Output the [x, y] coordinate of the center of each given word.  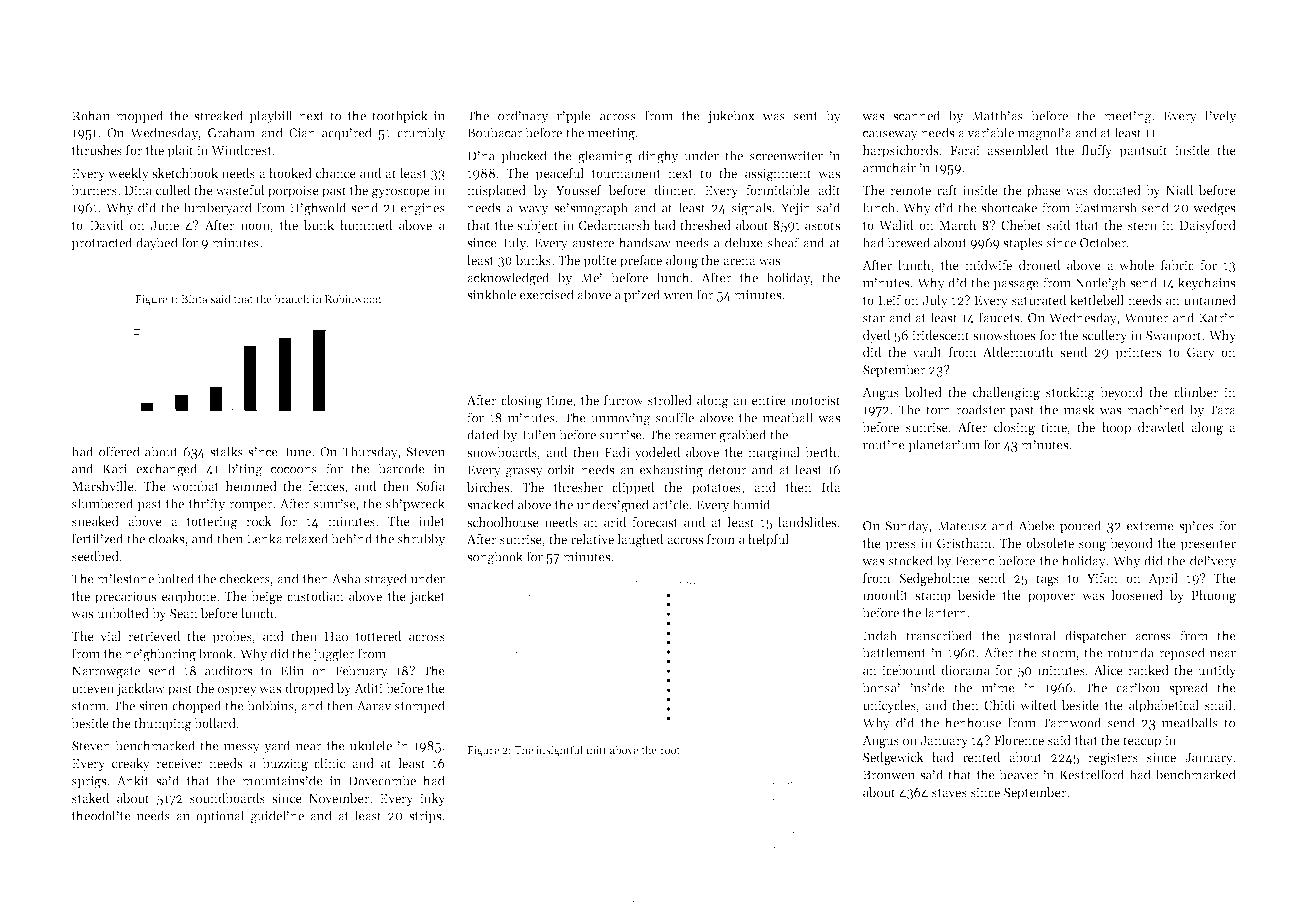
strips [425, 817]
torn [938, 410]
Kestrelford [1092, 774]
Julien [538, 434]
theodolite [101, 815]
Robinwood [353, 298]
